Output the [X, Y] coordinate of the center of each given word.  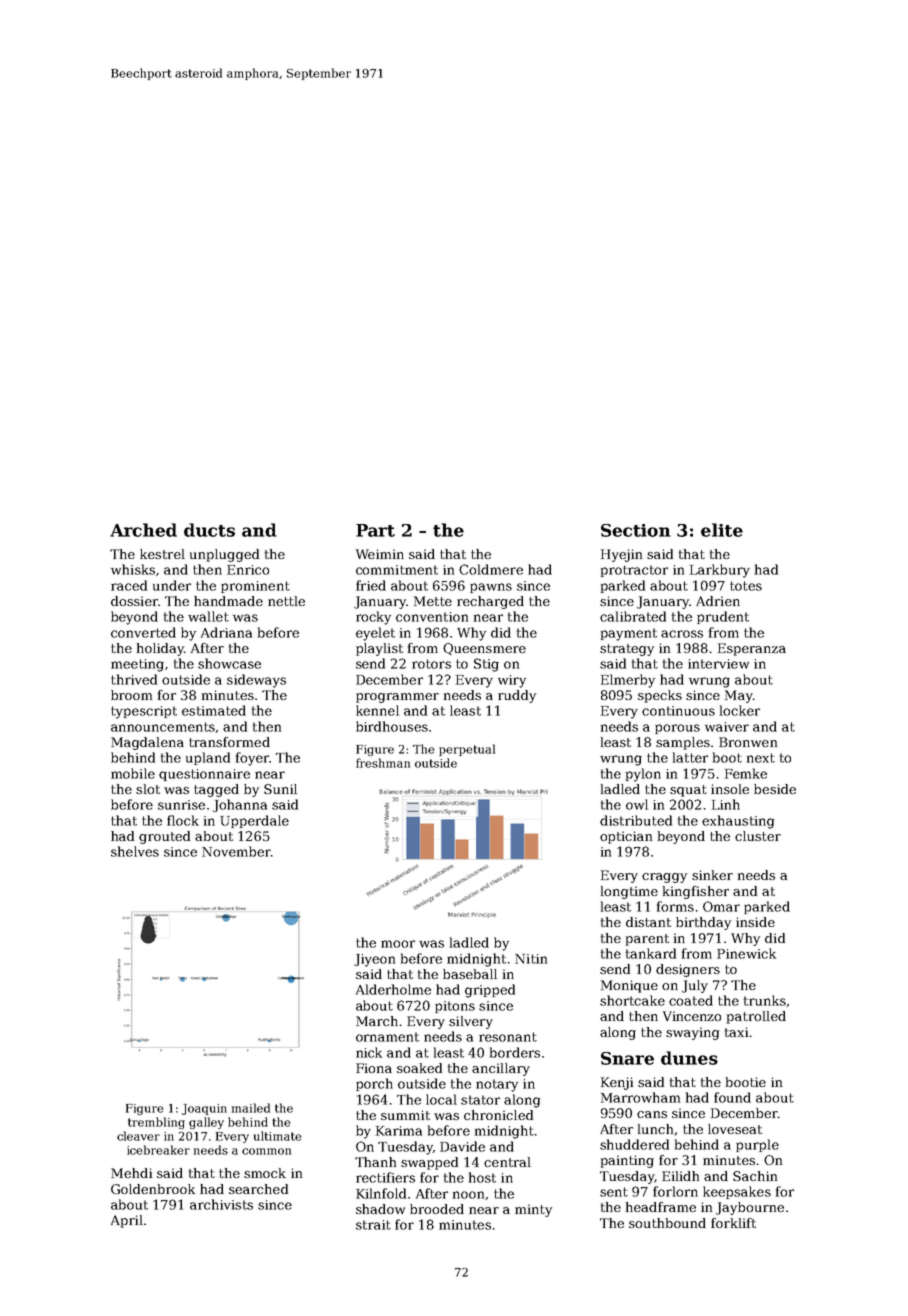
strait [373, 1225]
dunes [689, 1058]
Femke [746, 773]
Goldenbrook [153, 1189]
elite [722, 530]
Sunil [280, 789]
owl [637, 804]
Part [375, 530]
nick [369, 1052]
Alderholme [393, 989]
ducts [209, 530]
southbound [667, 1223]
